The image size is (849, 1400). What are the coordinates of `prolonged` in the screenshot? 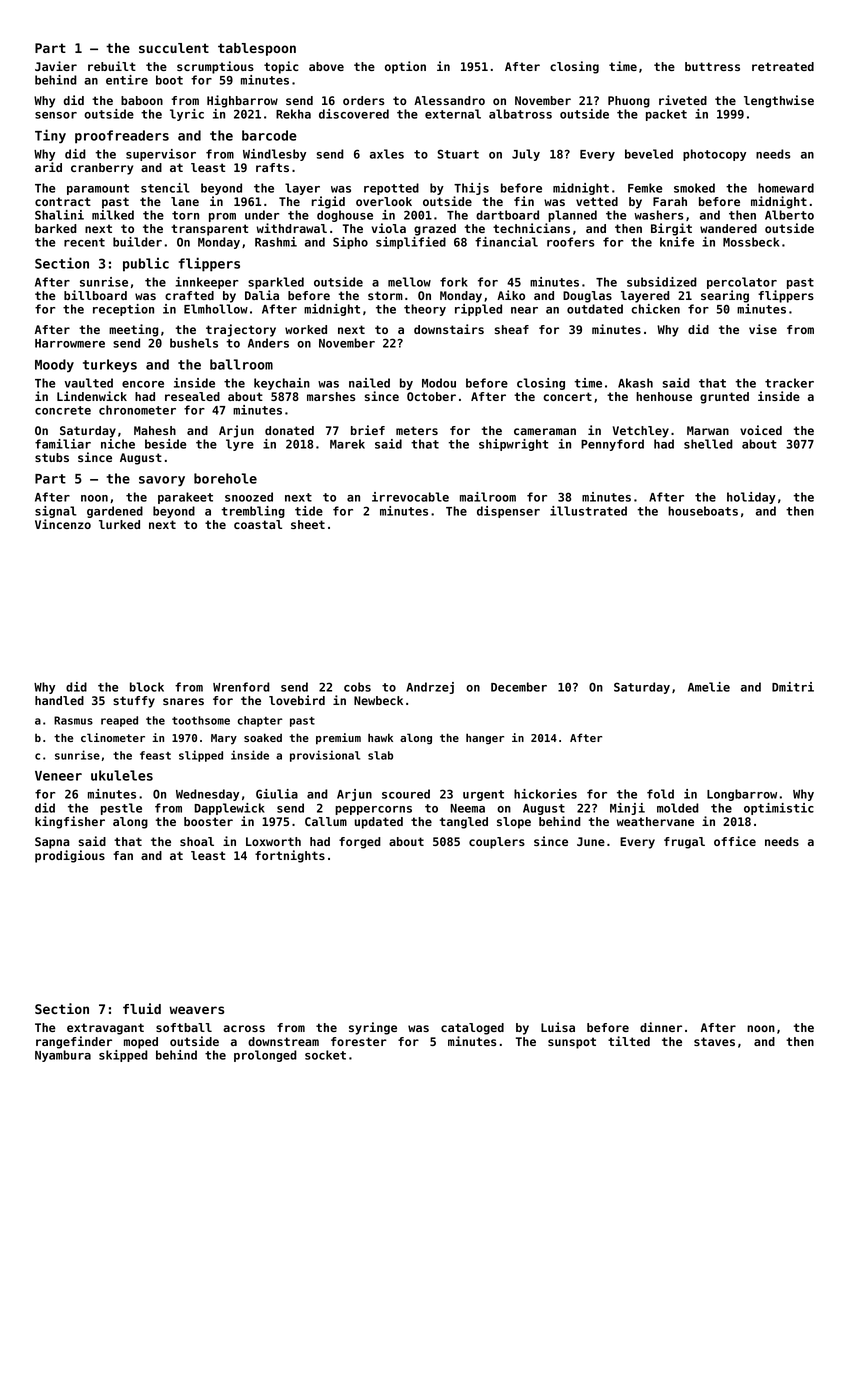 It's located at (265, 1056).
